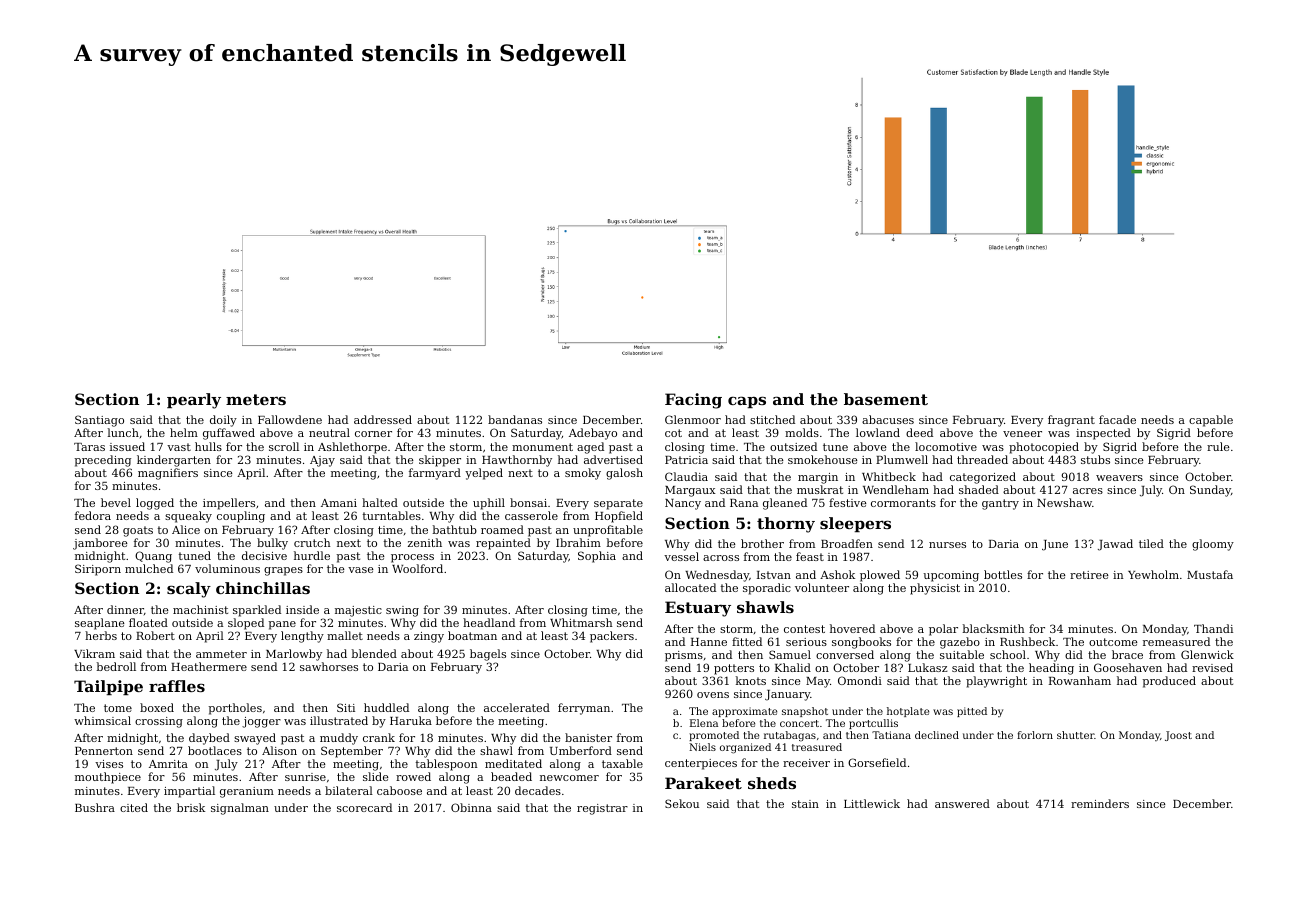 Image resolution: width=1308 pixels, height=924 pixels. What do you see at coordinates (767, 589) in the screenshot?
I see `sporadic` at bounding box center [767, 589].
